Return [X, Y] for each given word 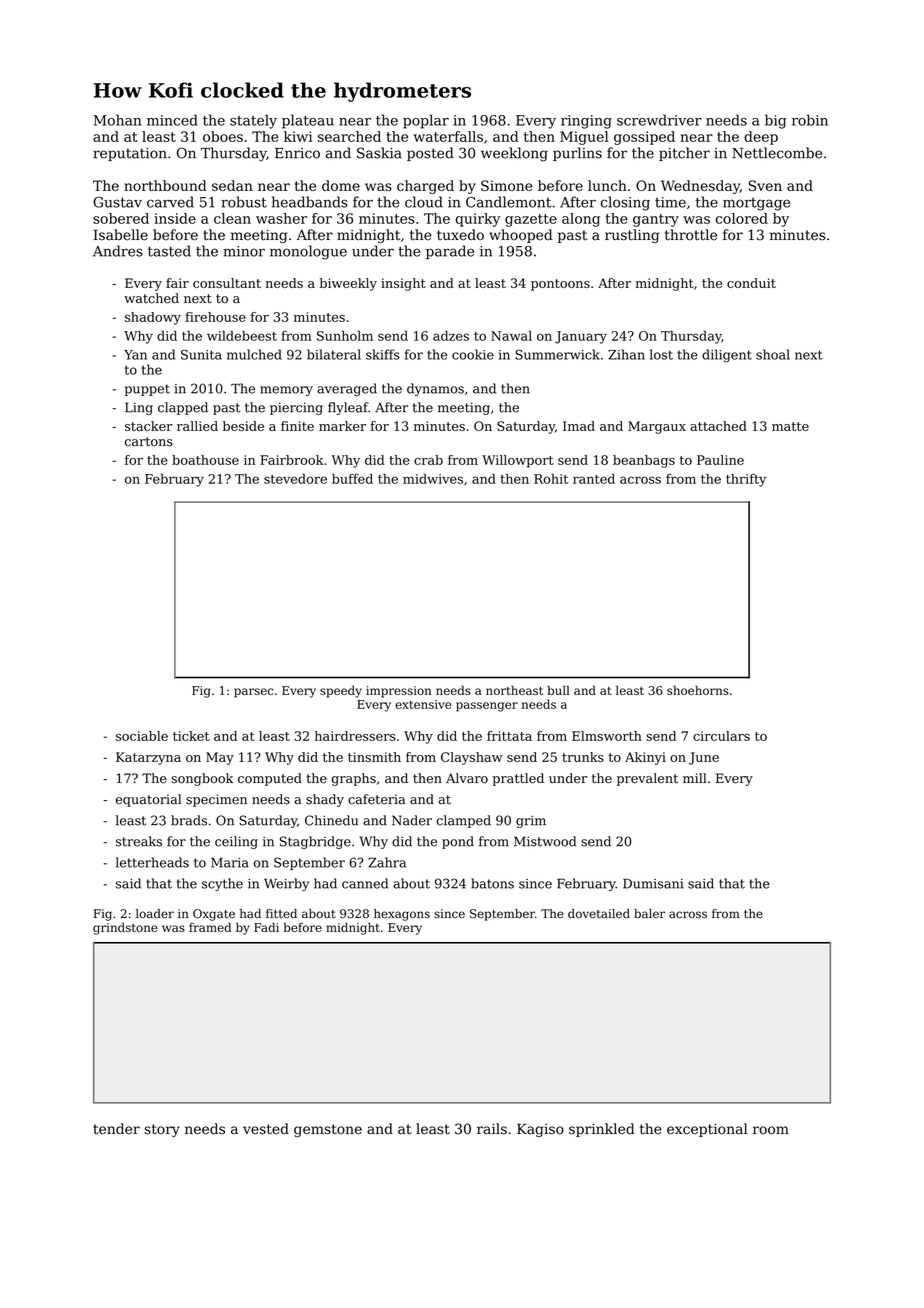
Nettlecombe [777, 153]
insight [403, 284]
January [581, 337]
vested [266, 1129]
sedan [232, 185]
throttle [691, 235]
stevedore [295, 479]
